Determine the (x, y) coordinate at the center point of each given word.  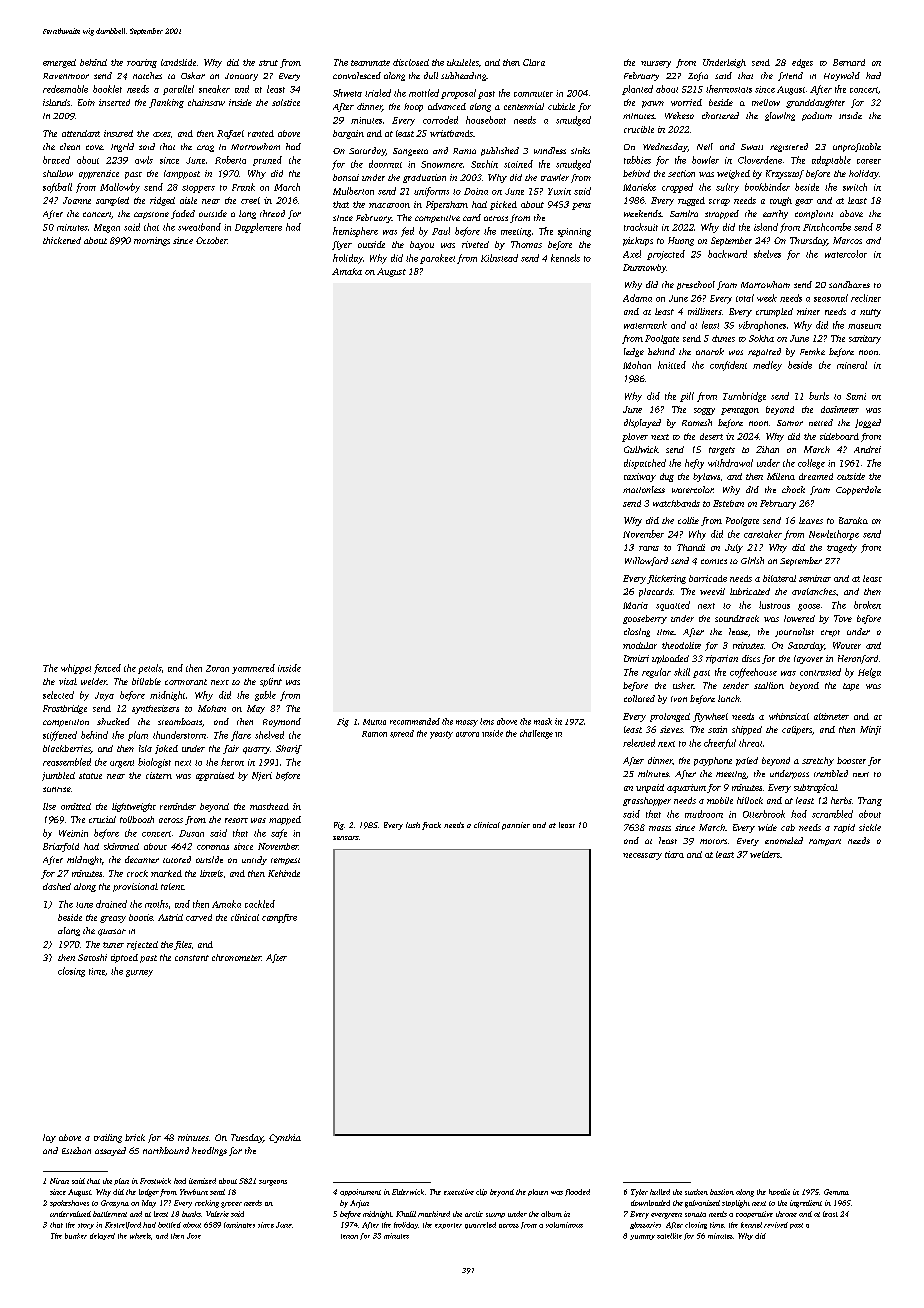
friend (790, 76)
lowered (799, 618)
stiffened (60, 736)
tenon (349, 1236)
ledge (634, 352)
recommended (415, 721)
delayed (102, 1236)
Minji (870, 730)
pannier (516, 826)
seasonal (831, 298)
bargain (348, 134)
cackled (260, 904)
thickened (62, 240)
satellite (669, 1236)
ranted (261, 133)
